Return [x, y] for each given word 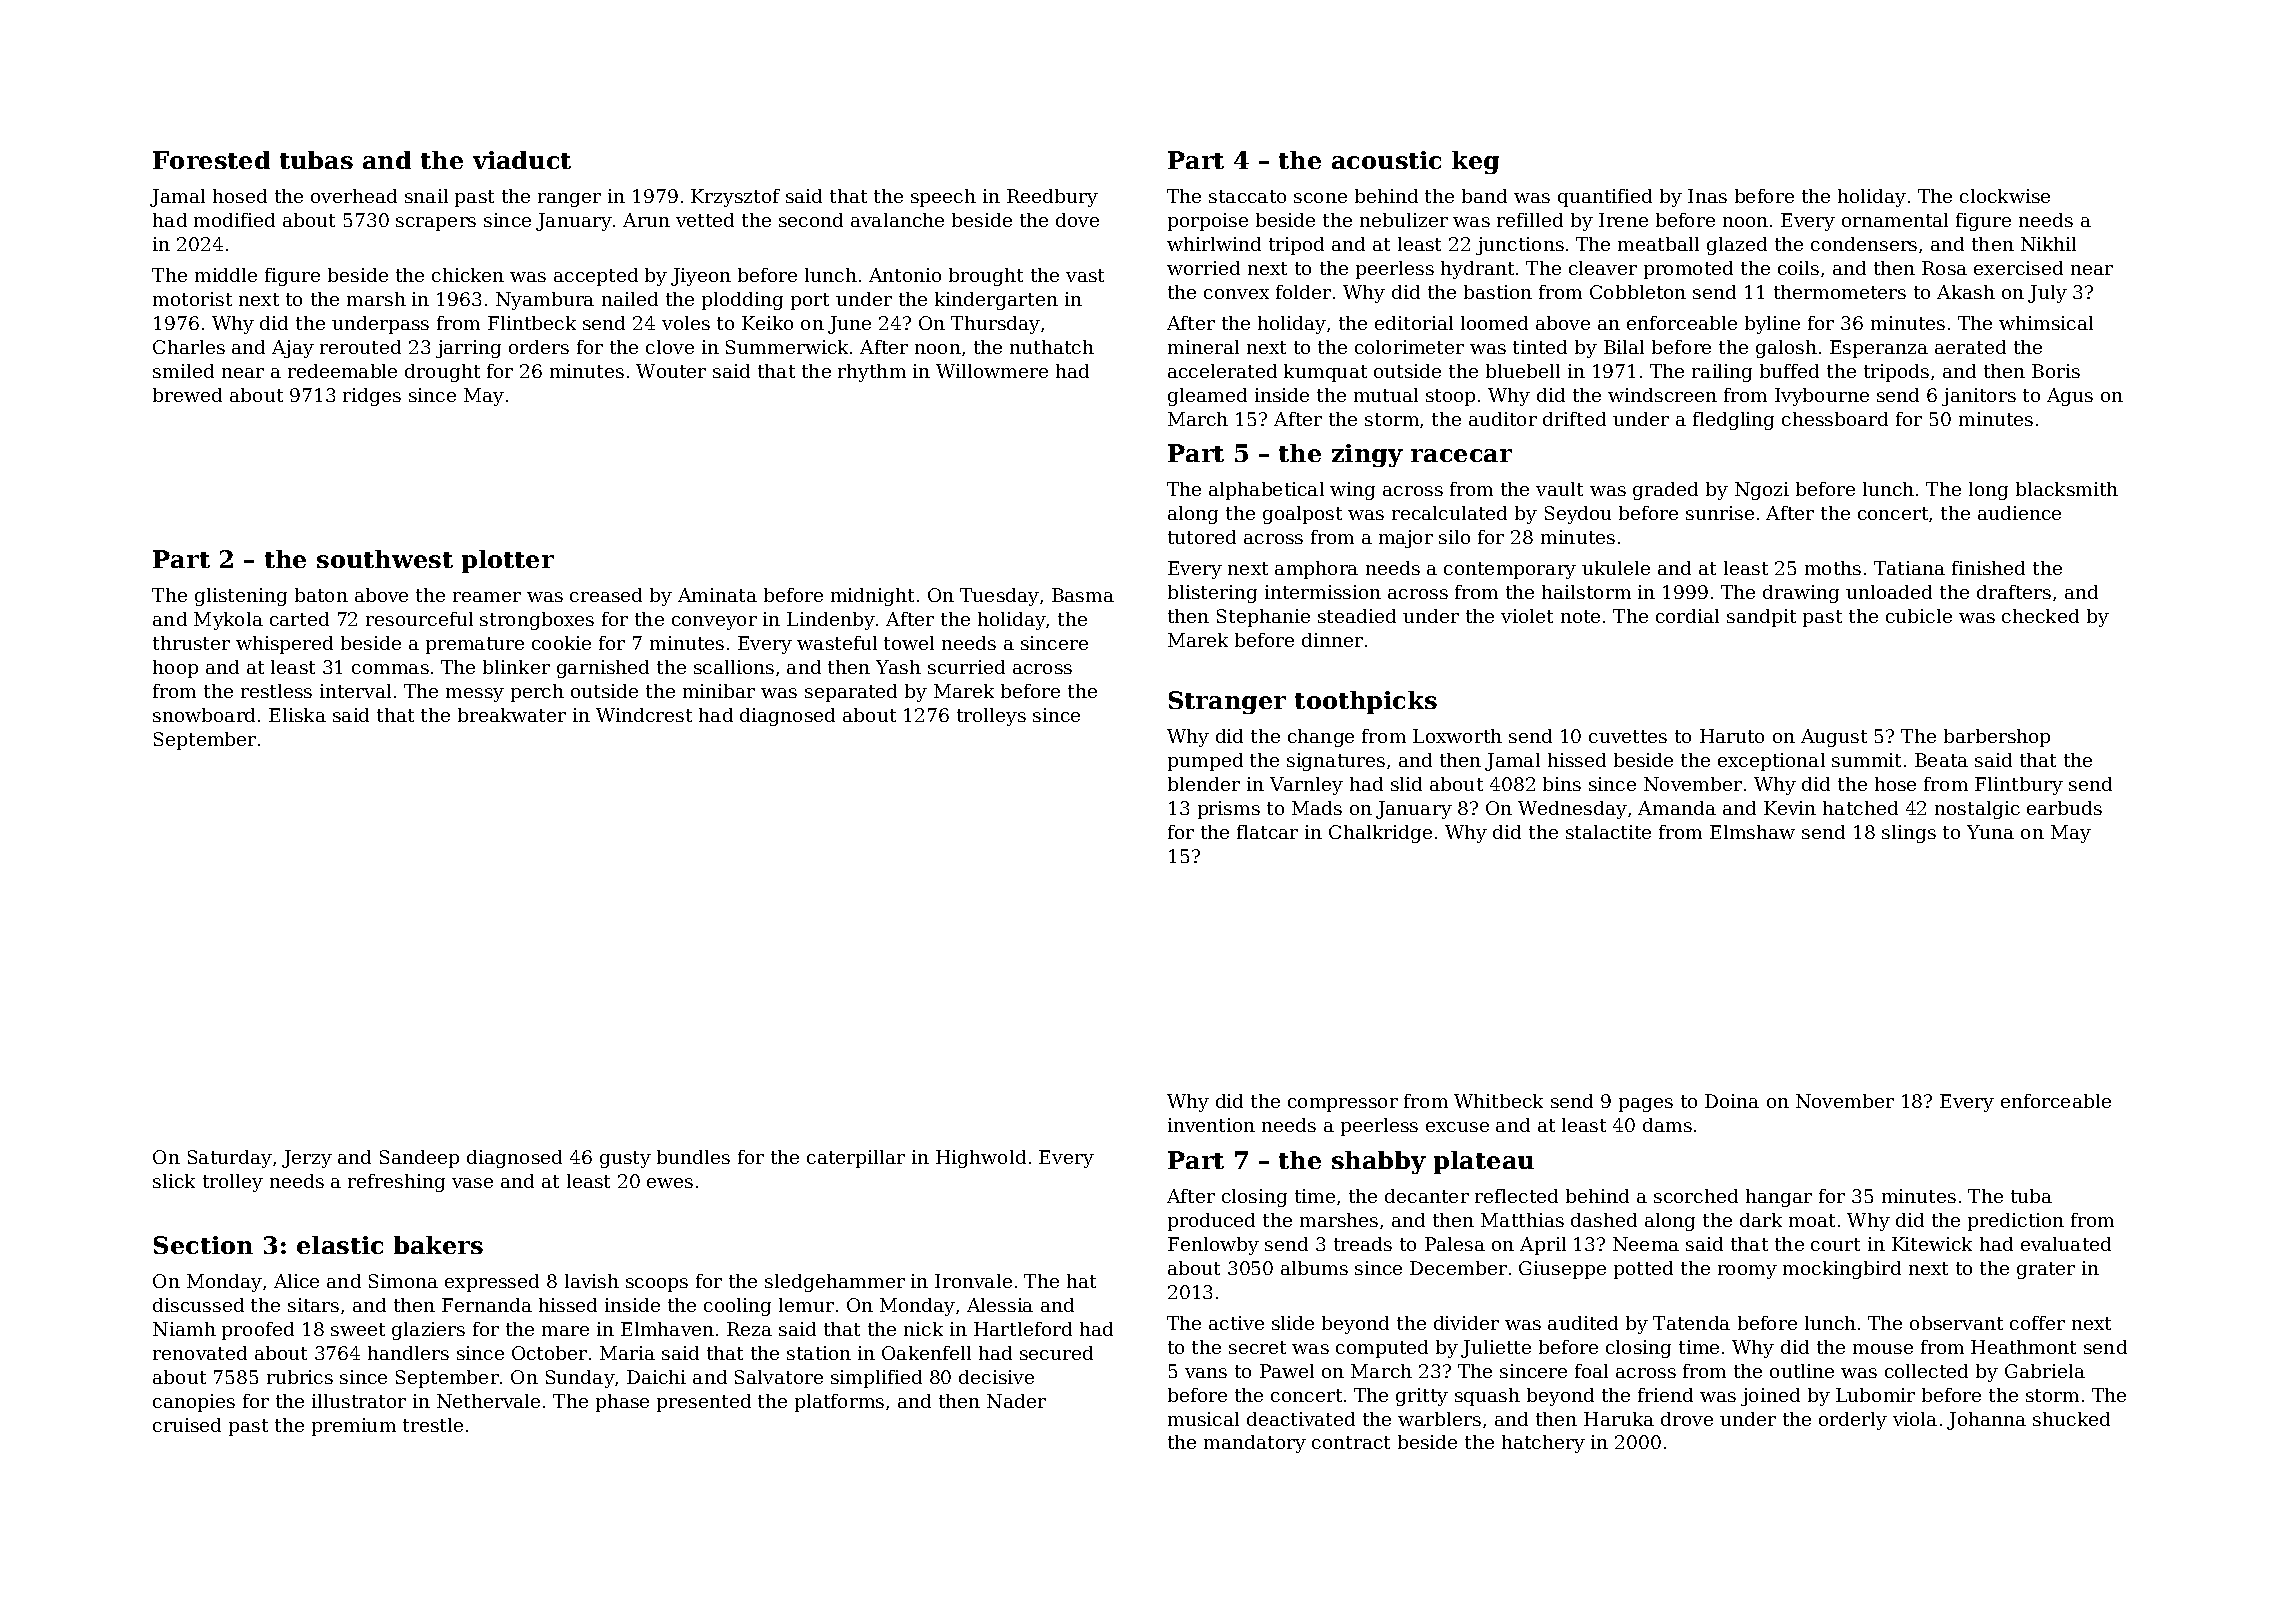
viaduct [522, 160]
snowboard [204, 715]
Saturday [230, 1159]
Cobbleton [1638, 292]
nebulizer [1404, 220]
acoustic [1386, 160]
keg [1475, 162]
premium [354, 1427]
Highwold [981, 1159]
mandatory [1255, 1444]
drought [442, 373]
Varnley [1306, 786]
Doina [1732, 1101]
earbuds [2064, 808]
